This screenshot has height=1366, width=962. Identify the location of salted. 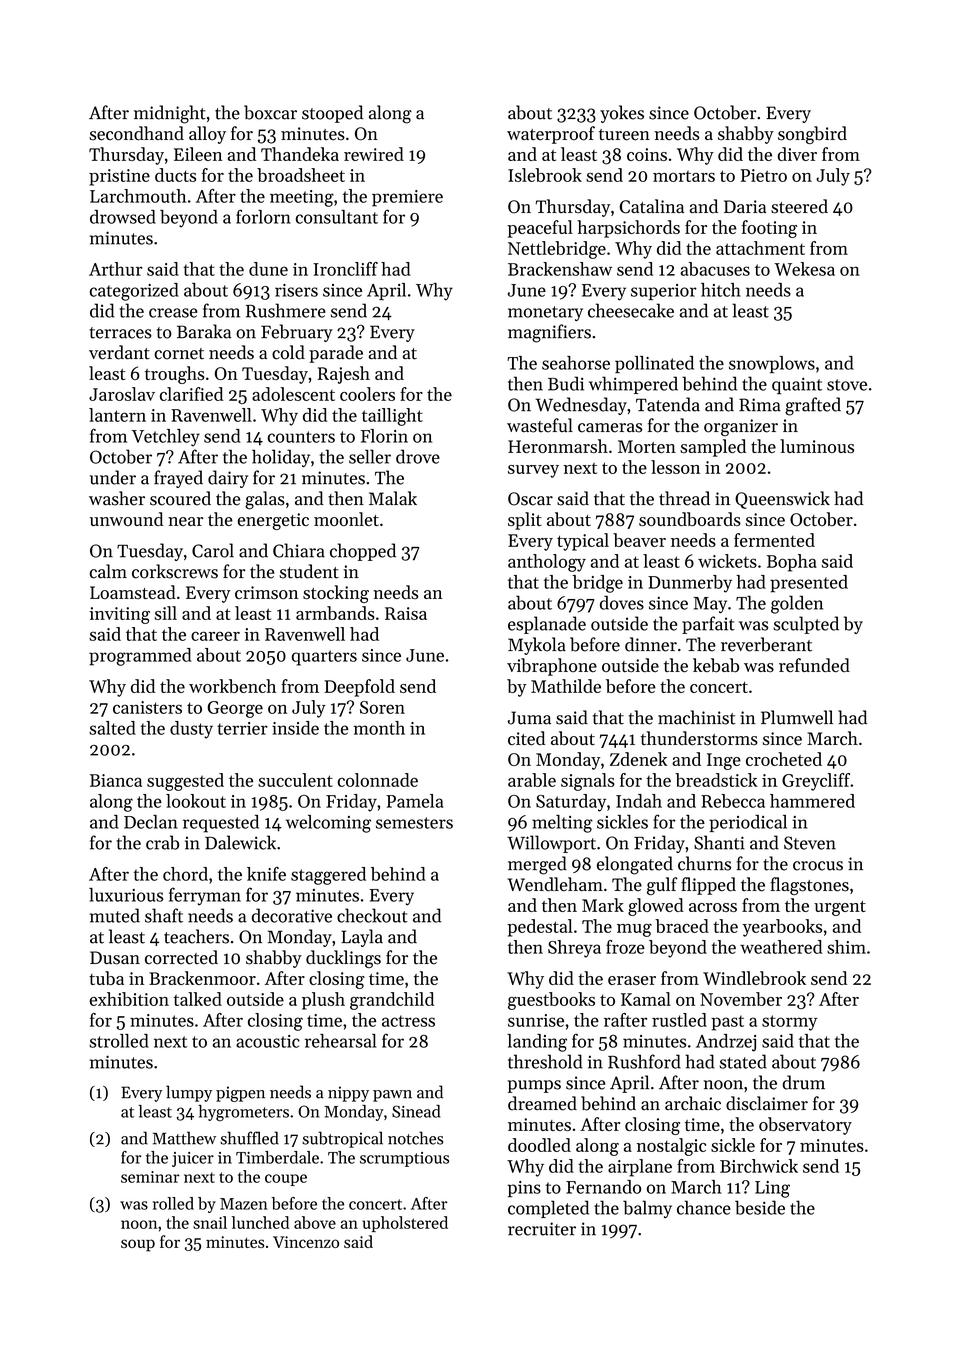
(112, 728).
